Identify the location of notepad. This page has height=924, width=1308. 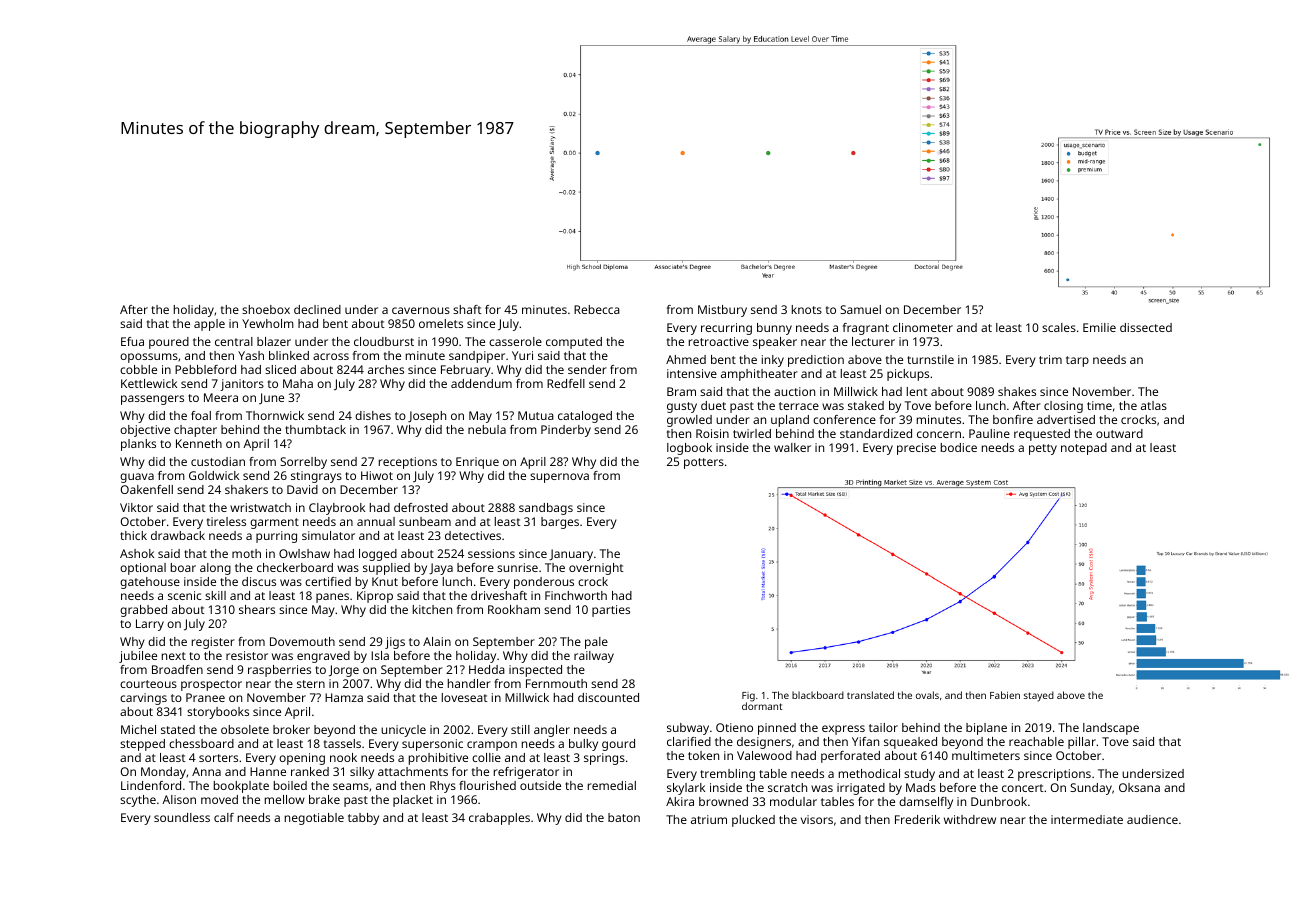
(1084, 449).
